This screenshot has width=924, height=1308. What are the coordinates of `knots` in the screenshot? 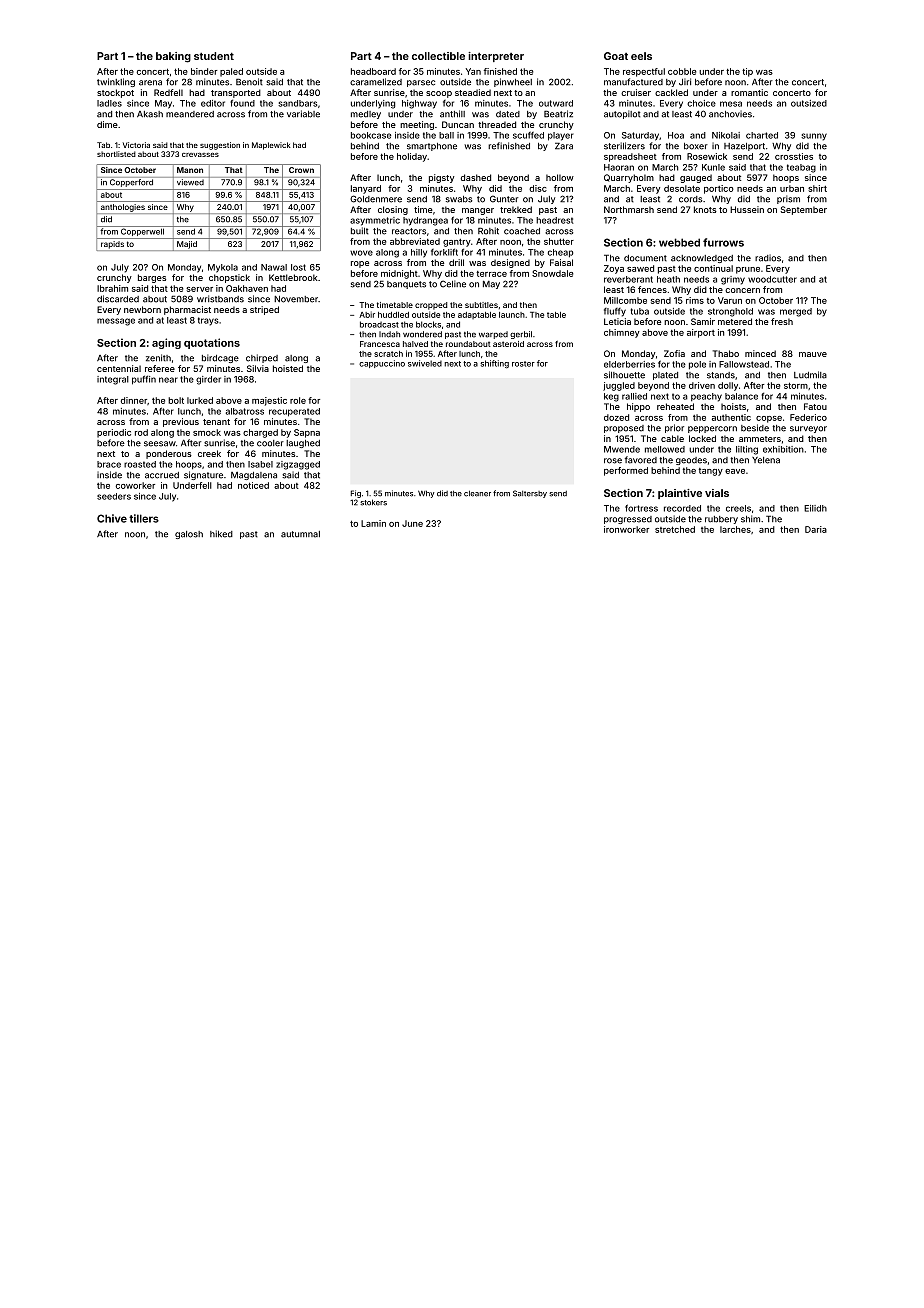 It's located at (705, 209).
